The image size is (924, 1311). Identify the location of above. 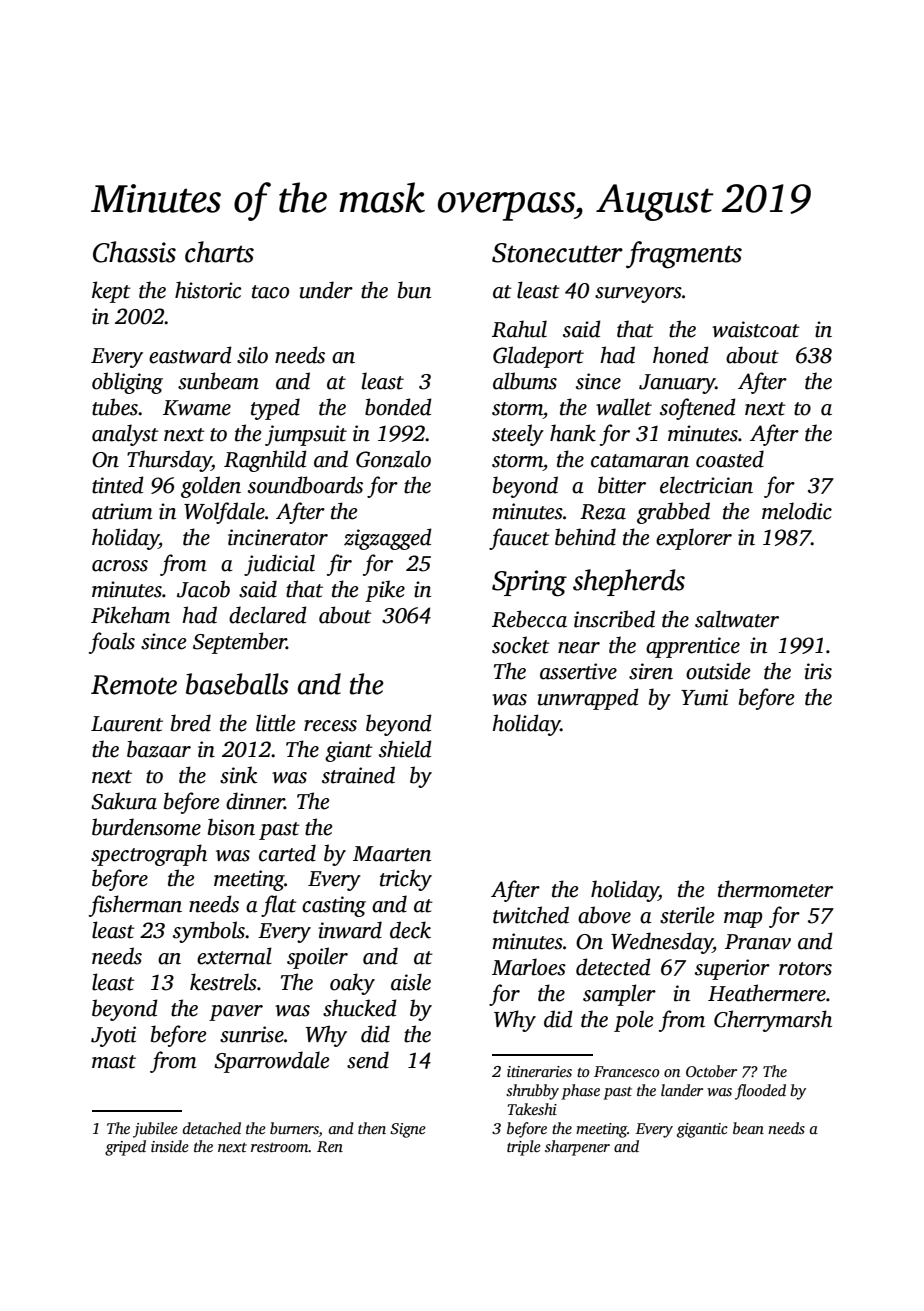
(604, 915).
